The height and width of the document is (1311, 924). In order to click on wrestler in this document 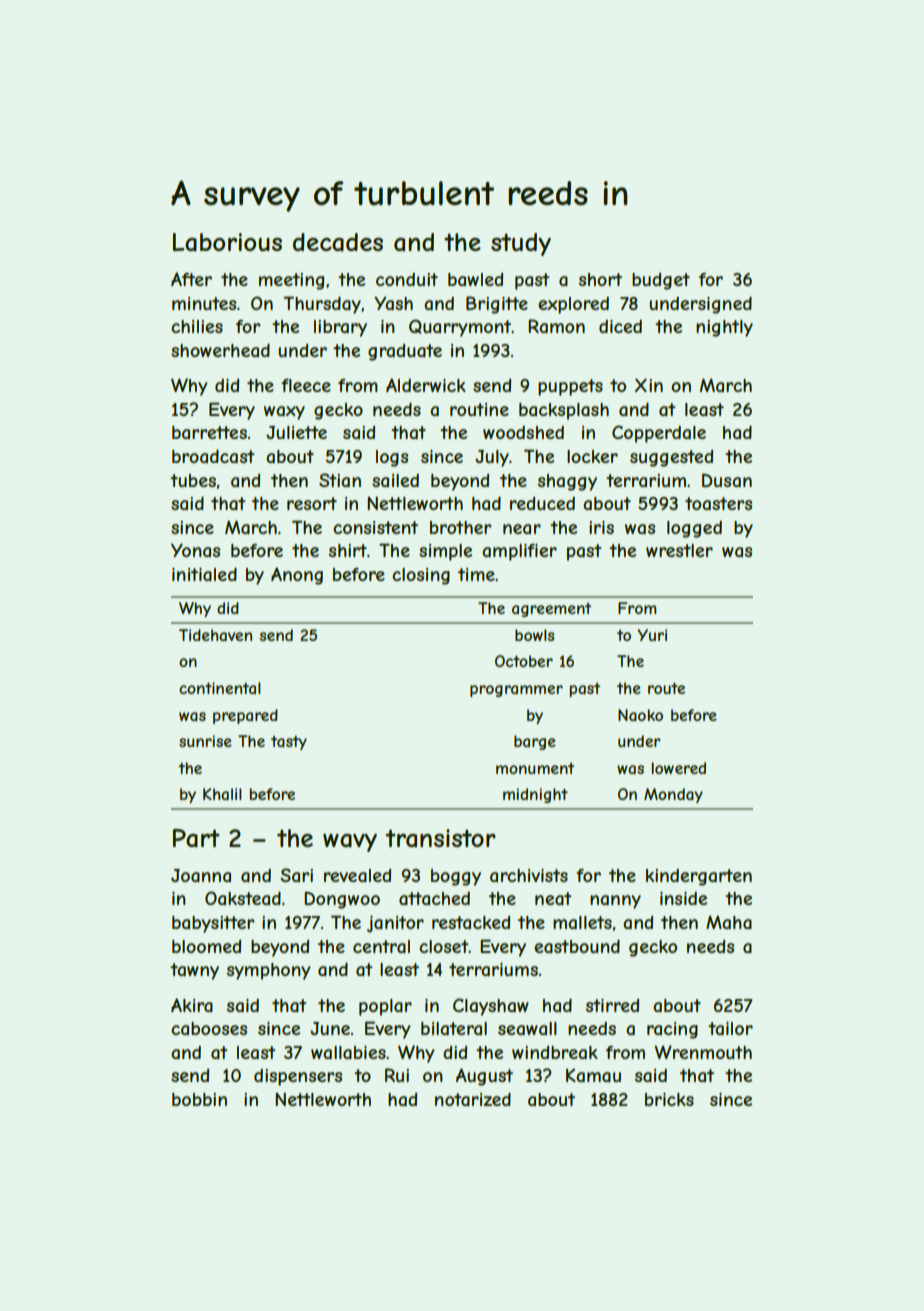, I will do `click(679, 550)`.
